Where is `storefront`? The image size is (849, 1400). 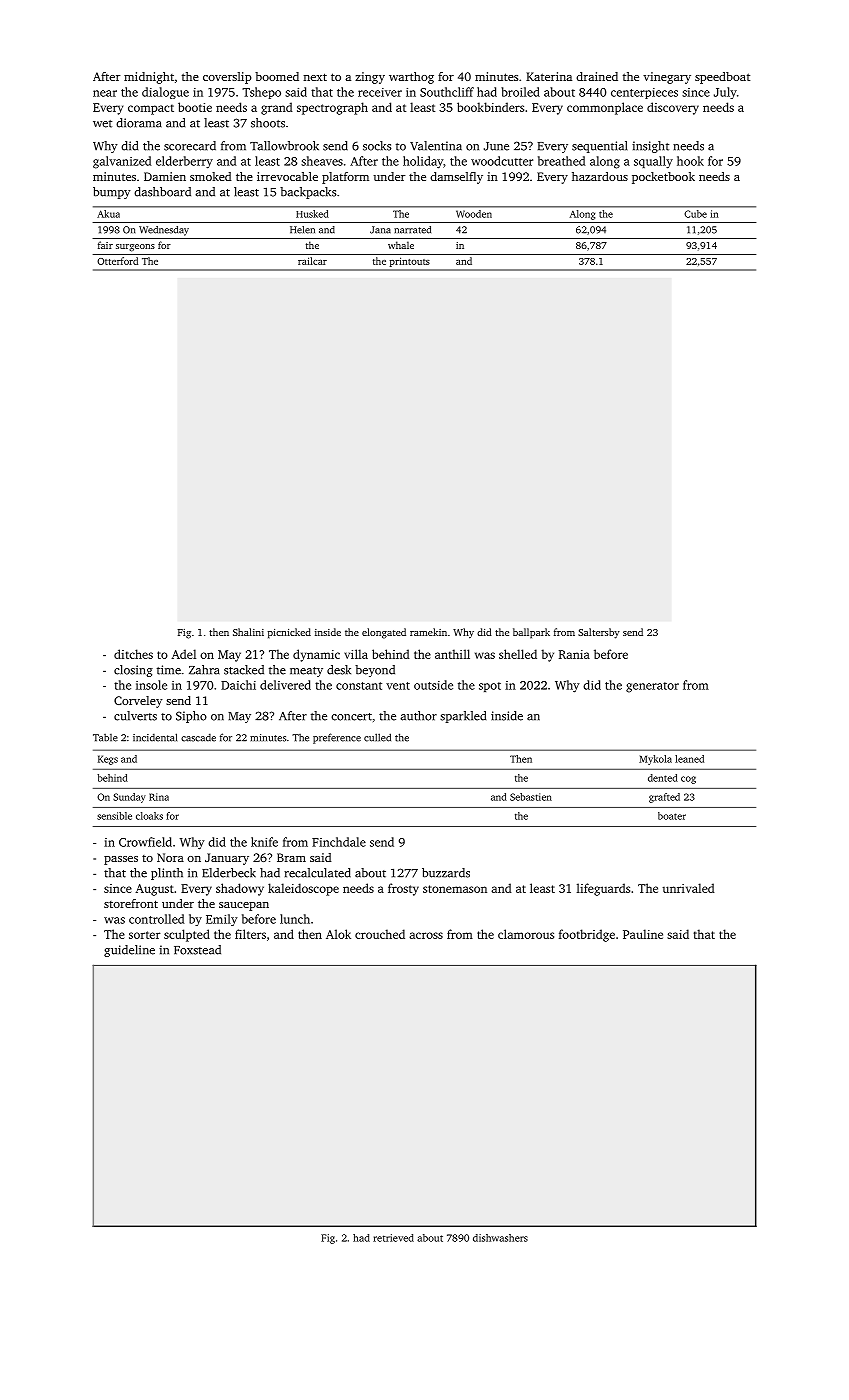
storefront is located at coordinates (131, 903).
